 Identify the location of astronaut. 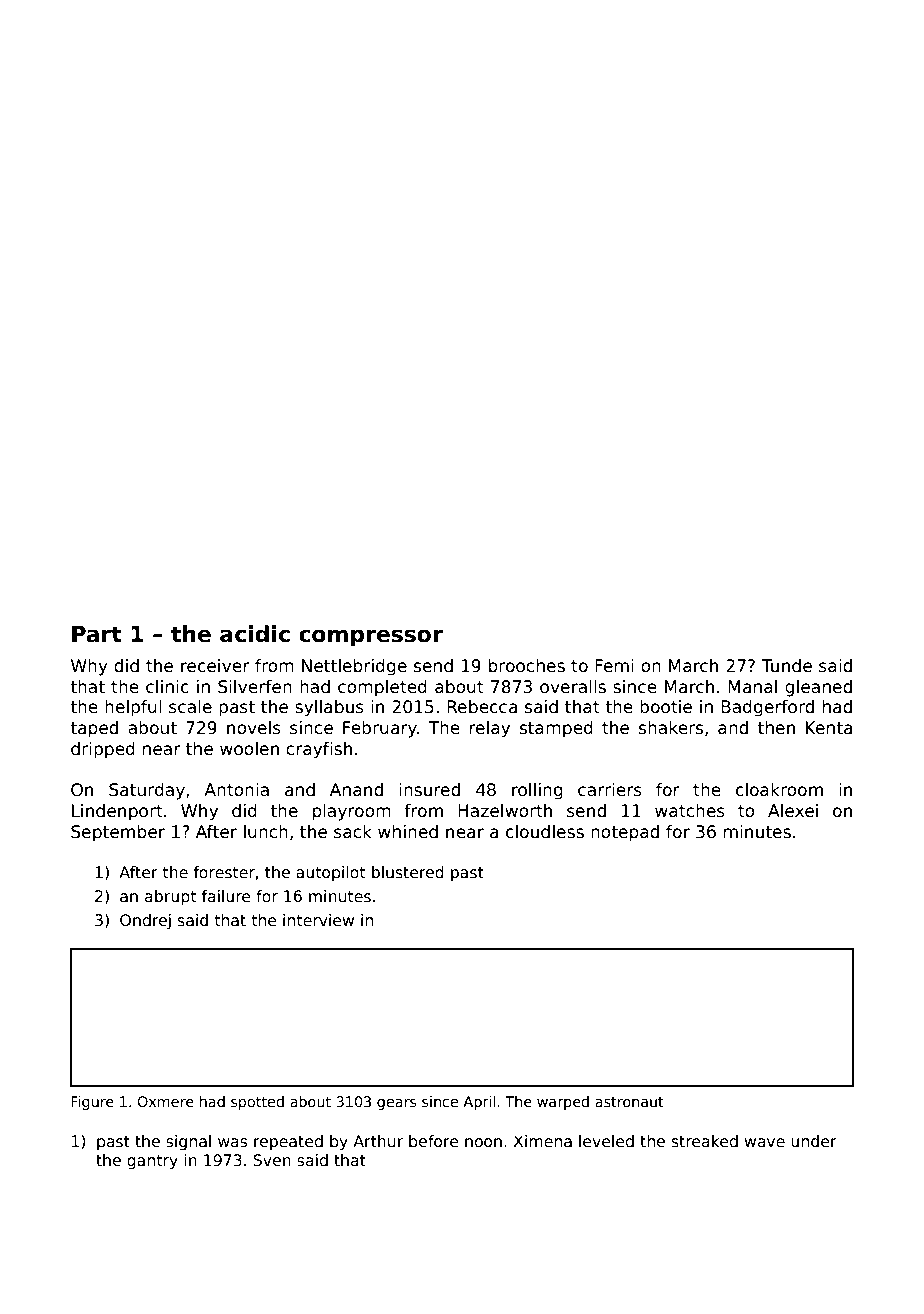
(629, 1102).
